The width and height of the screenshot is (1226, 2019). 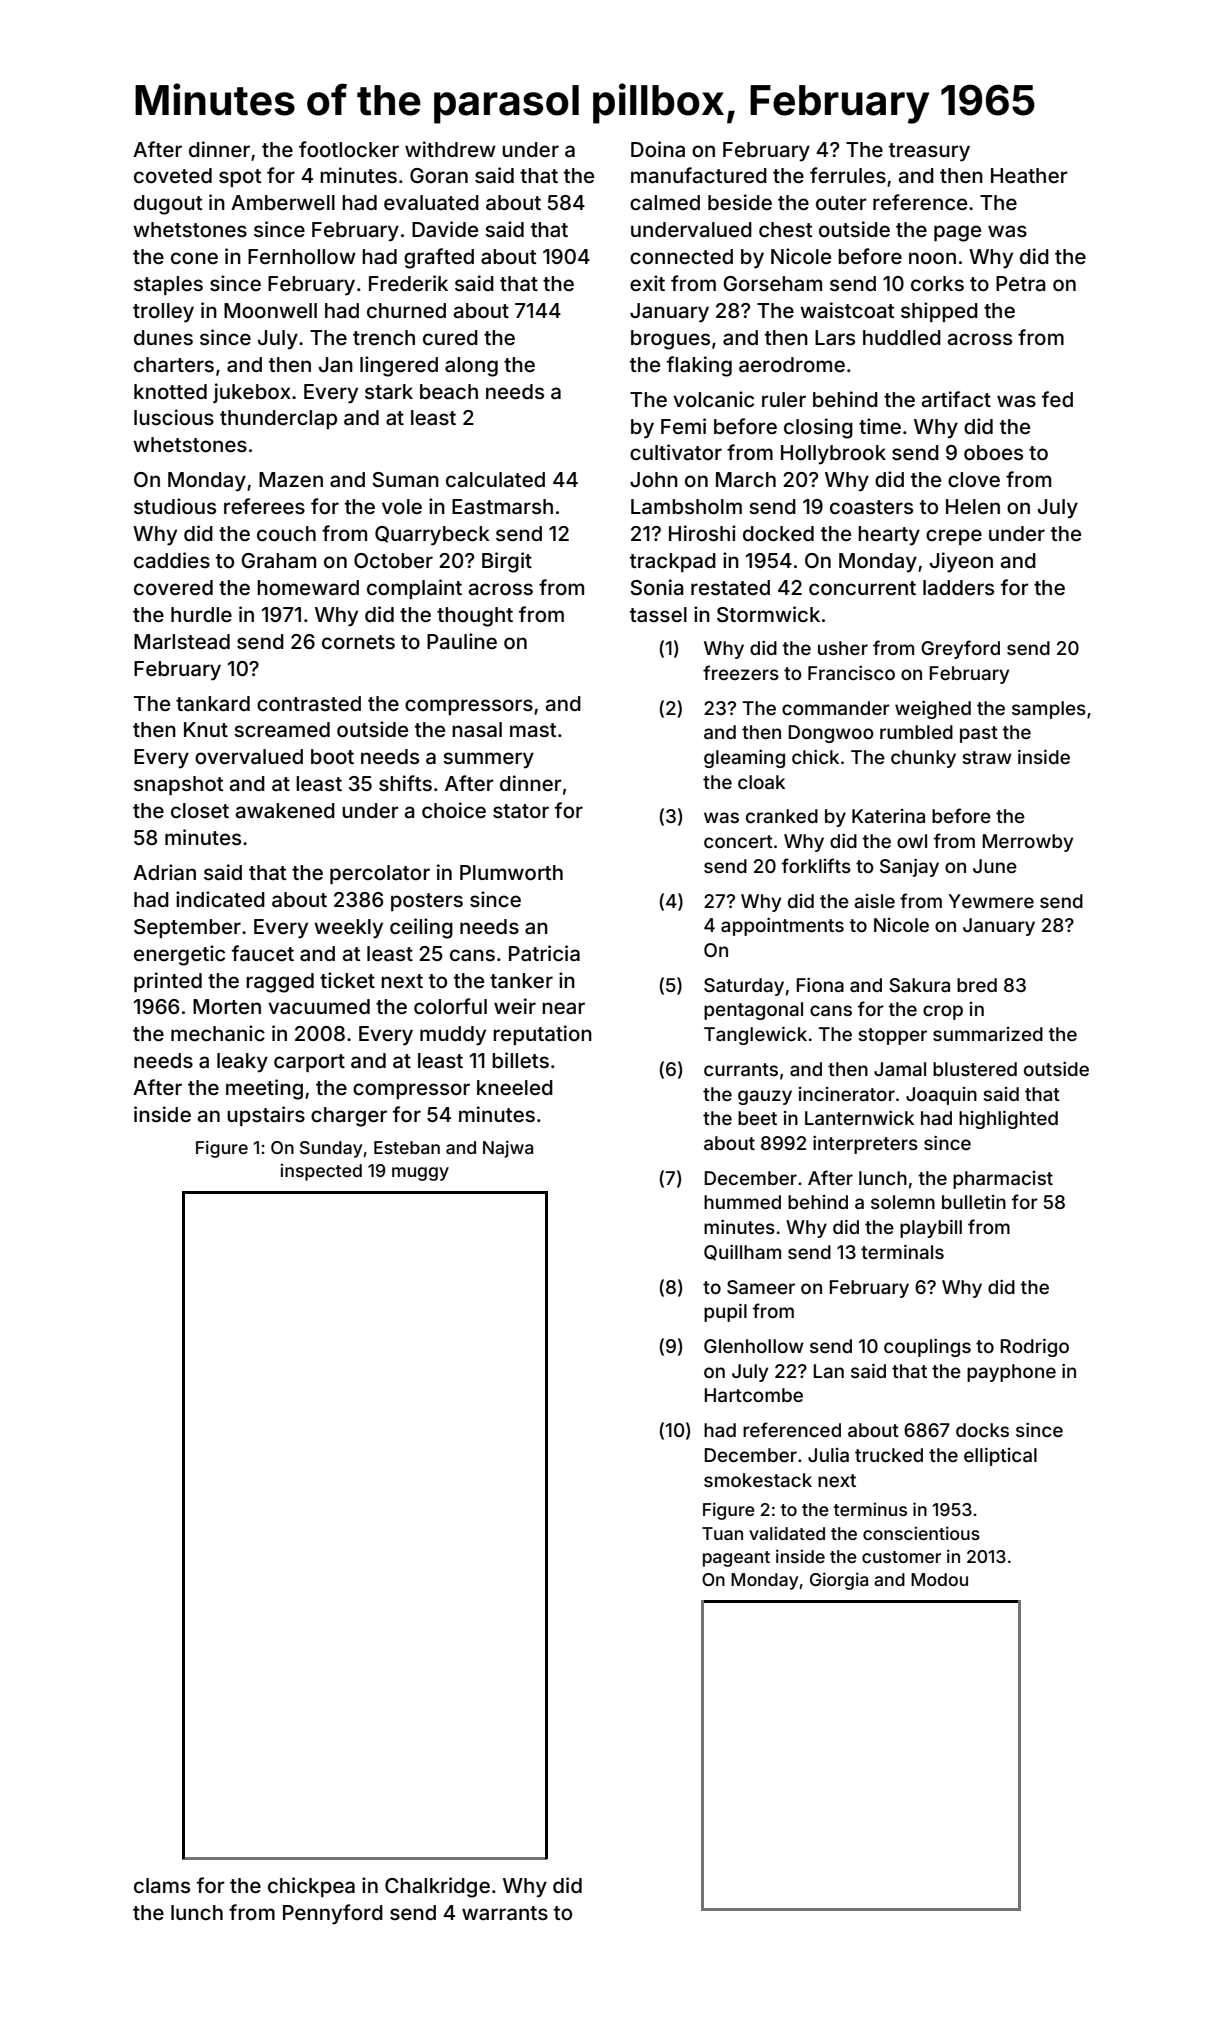 What do you see at coordinates (437, 1887) in the screenshot?
I see `Chalkridge` at bounding box center [437, 1887].
